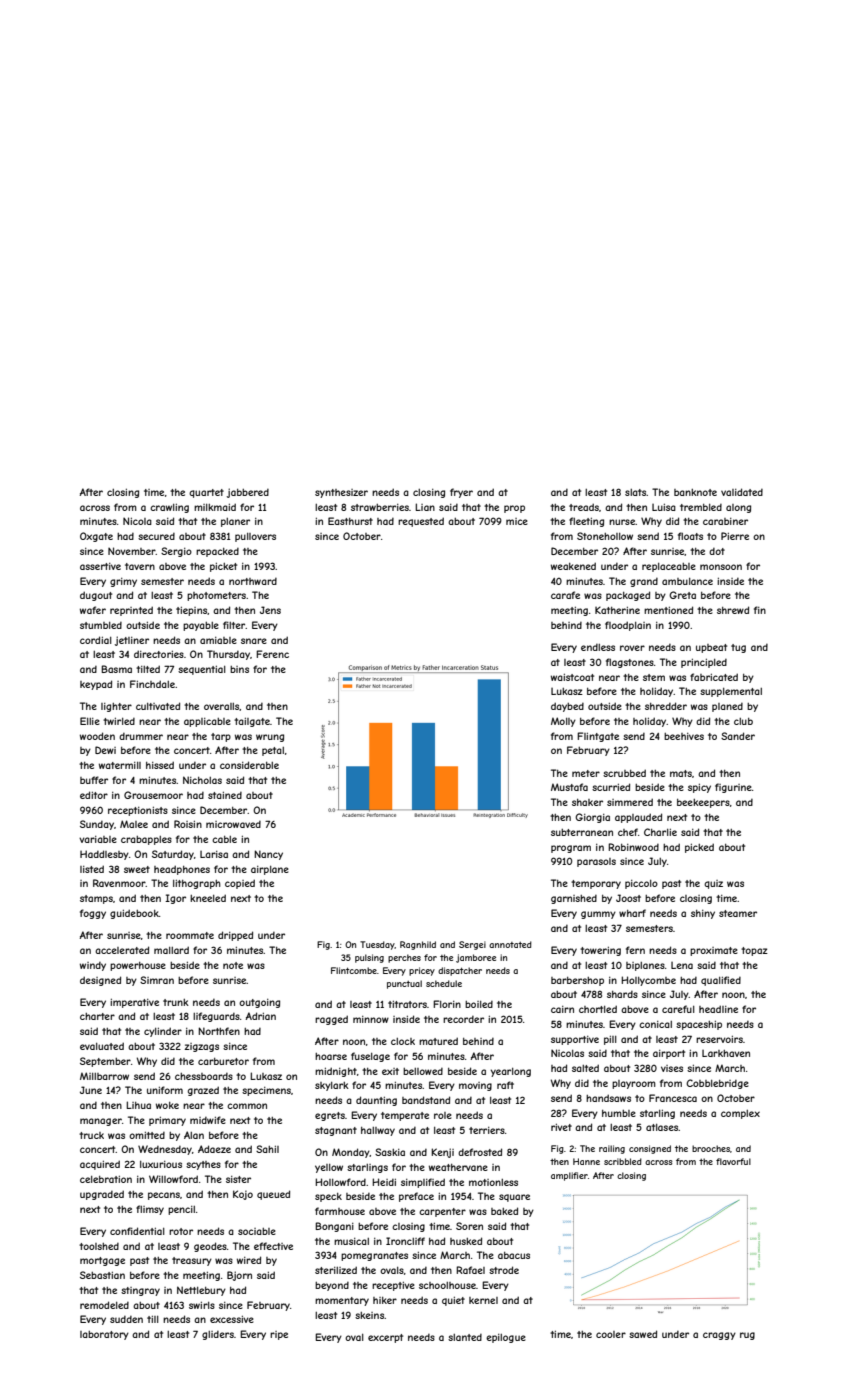 This screenshot has width=849, height=1400. What do you see at coordinates (96, 685) in the screenshot?
I see `keypad` at bounding box center [96, 685].
